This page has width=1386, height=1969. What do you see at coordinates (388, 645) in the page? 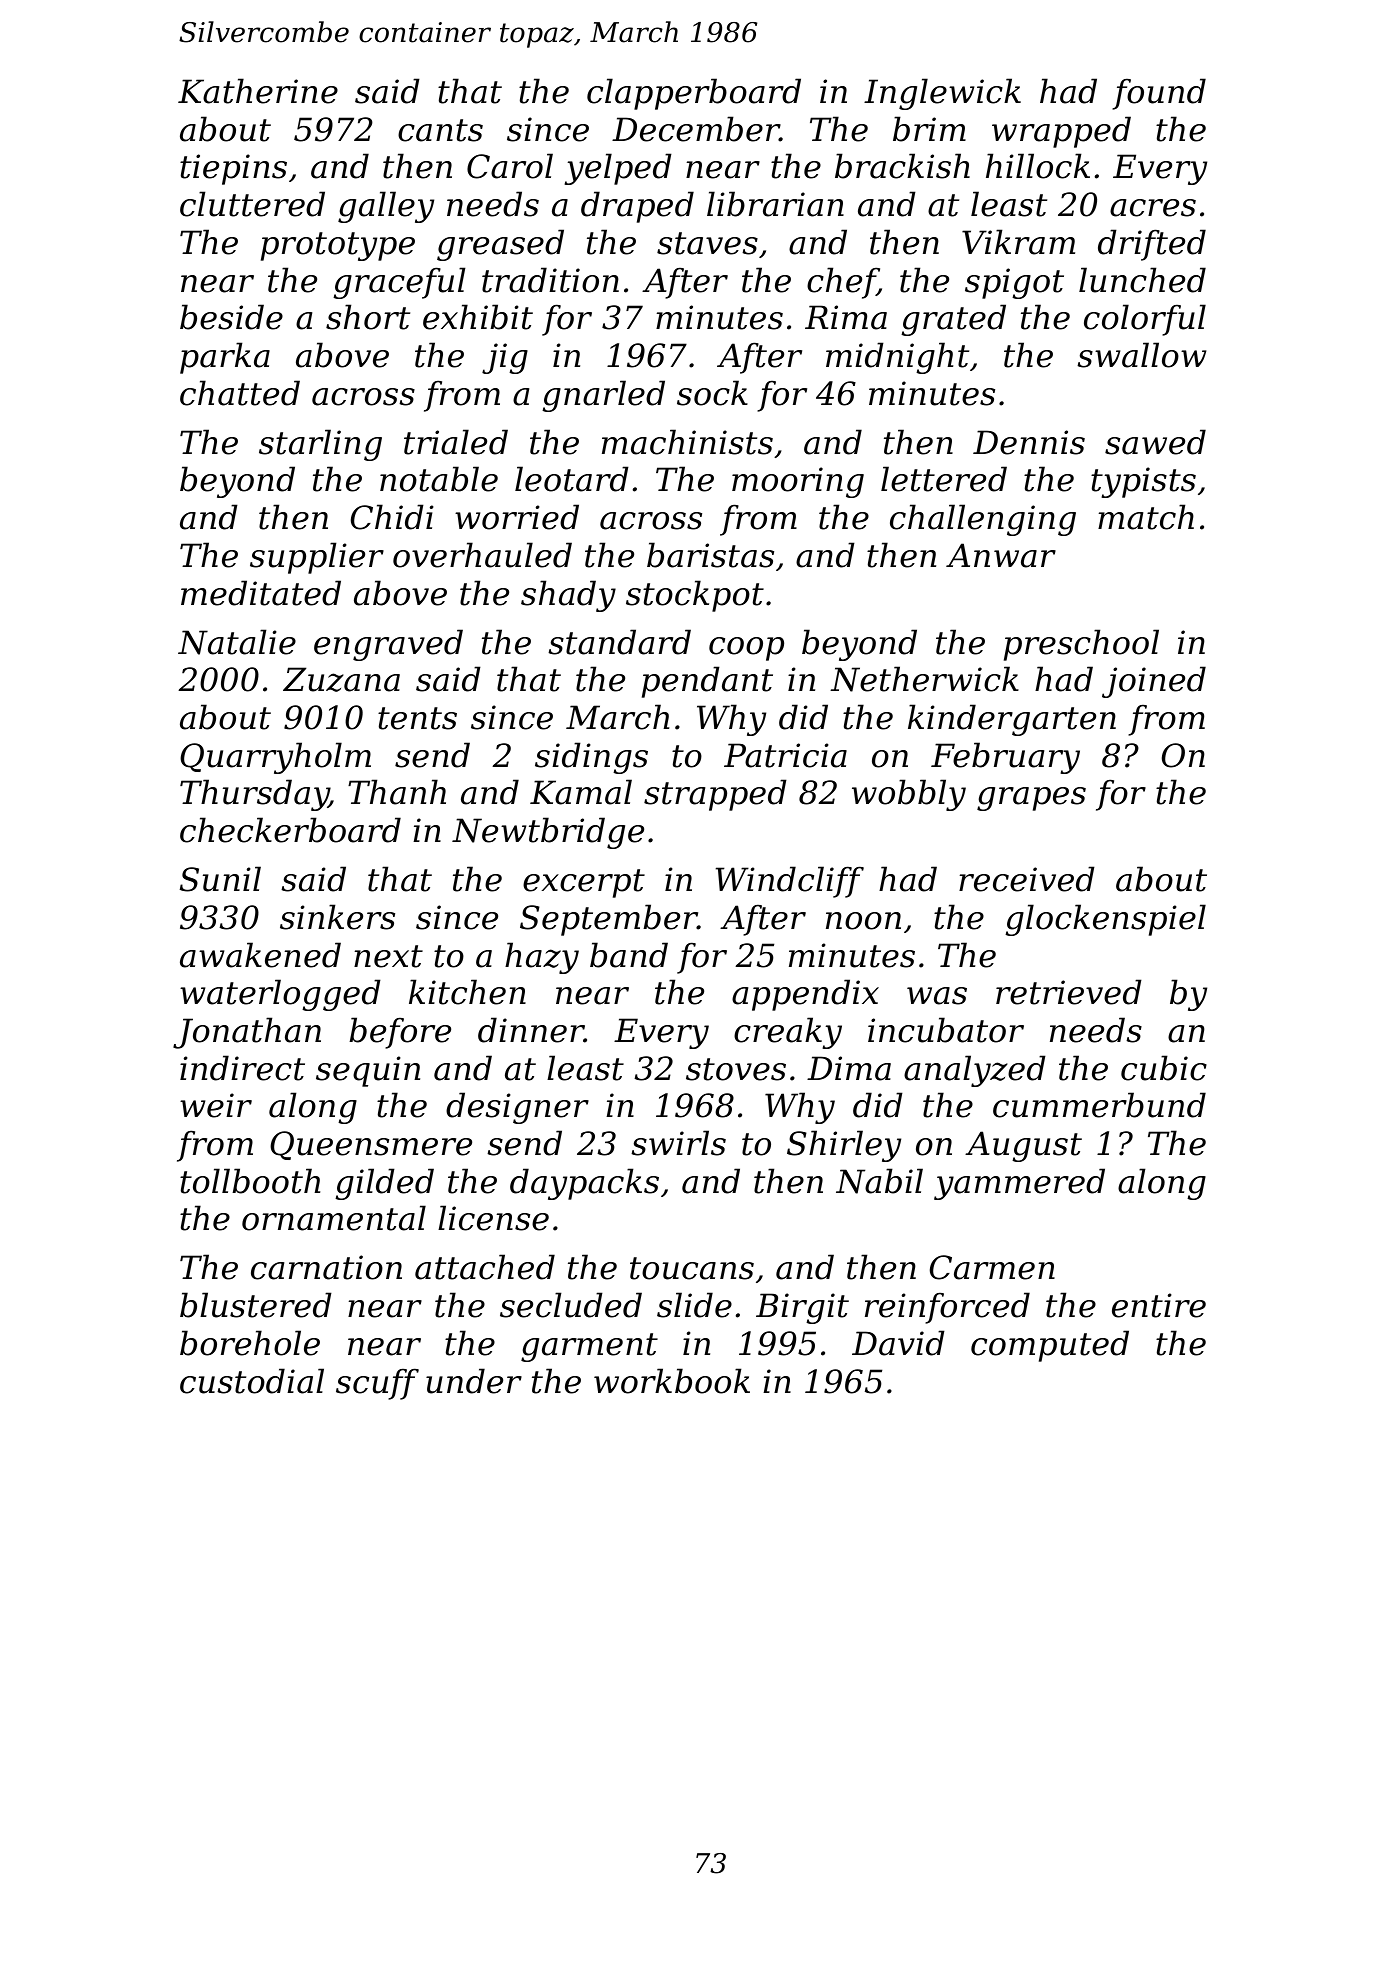
I see `engraved` at bounding box center [388, 645].
